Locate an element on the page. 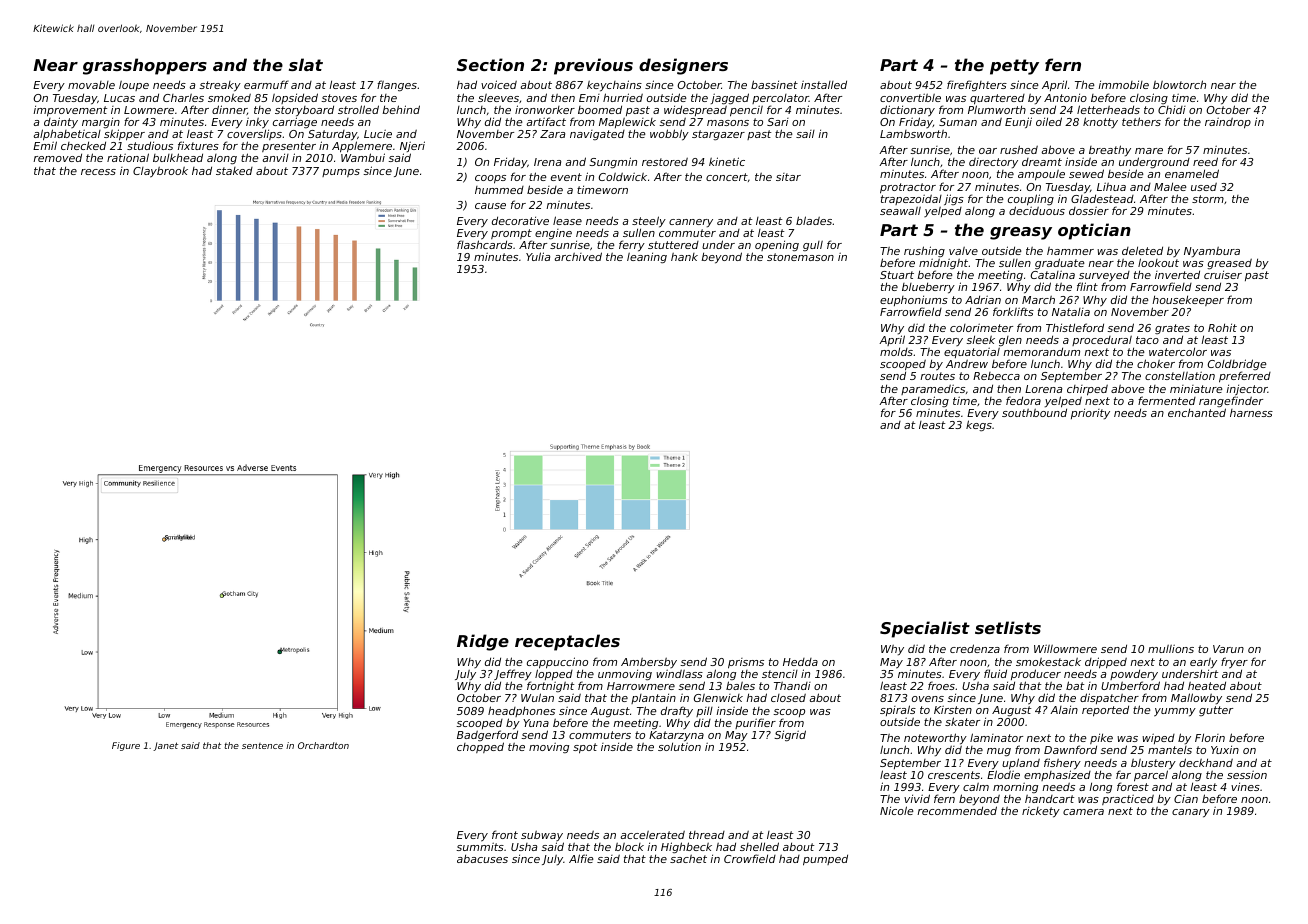  Zara is located at coordinates (552, 134).
